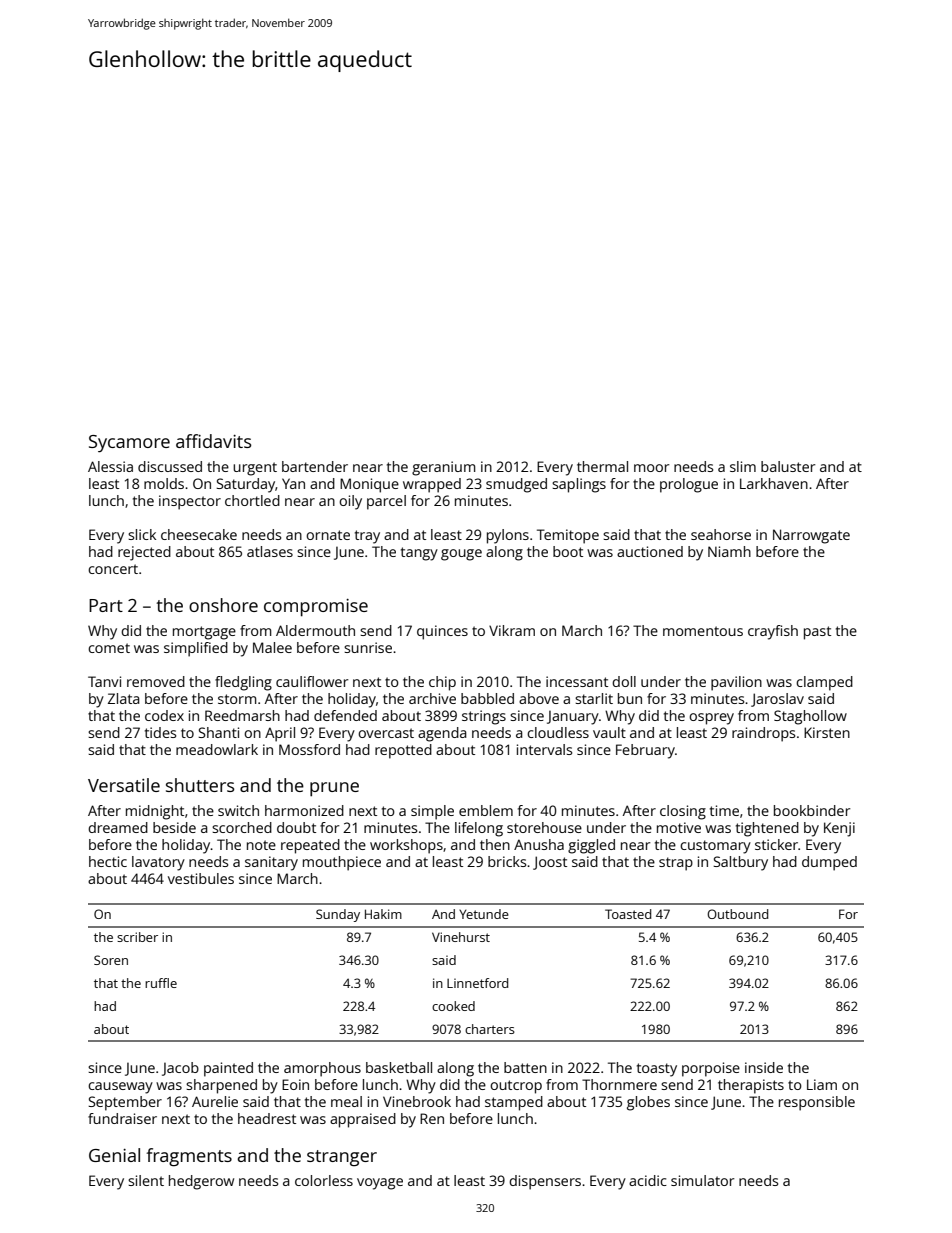 The height and width of the screenshot is (1233, 952). What do you see at coordinates (579, 485) in the screenshot?
I see `saplings` at bounding box center [579, 485].
